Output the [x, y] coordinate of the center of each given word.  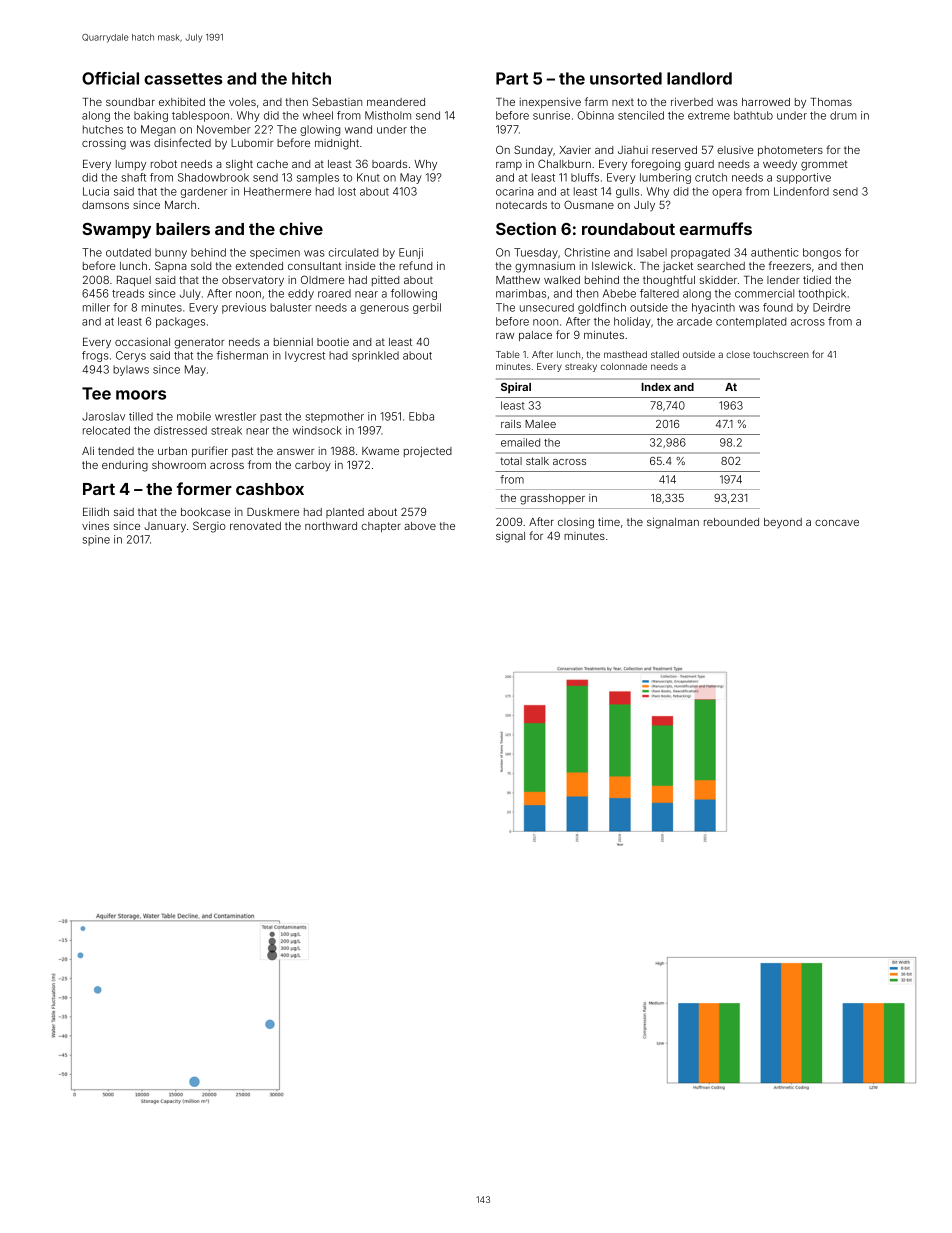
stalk [537, 461]
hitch [311, 78]
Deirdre [831, 307]
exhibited [182, 101]
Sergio [209, 527]
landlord [699, 78]
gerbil [427, 308]
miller [96, 307]
